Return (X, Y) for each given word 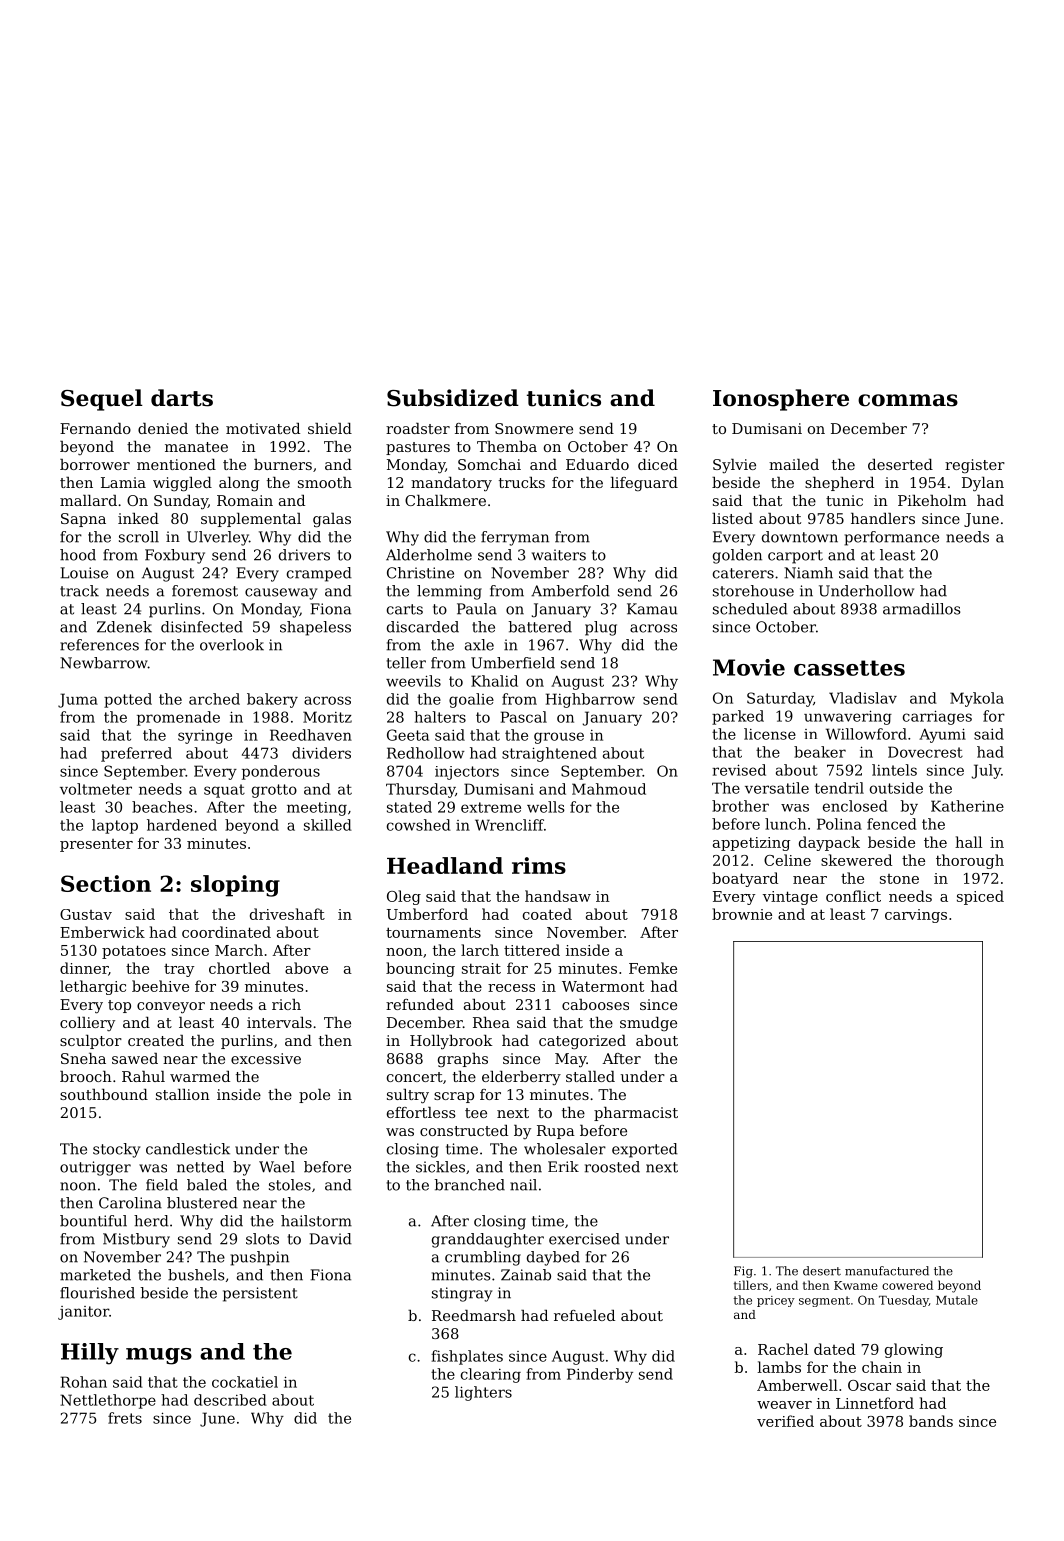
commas (908, 400)
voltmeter (96, 789)
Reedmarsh (474, 1315)
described (230, 1400)
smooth (325, 482)
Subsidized (453, 398)
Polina (839, 824)
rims (539, 865)
